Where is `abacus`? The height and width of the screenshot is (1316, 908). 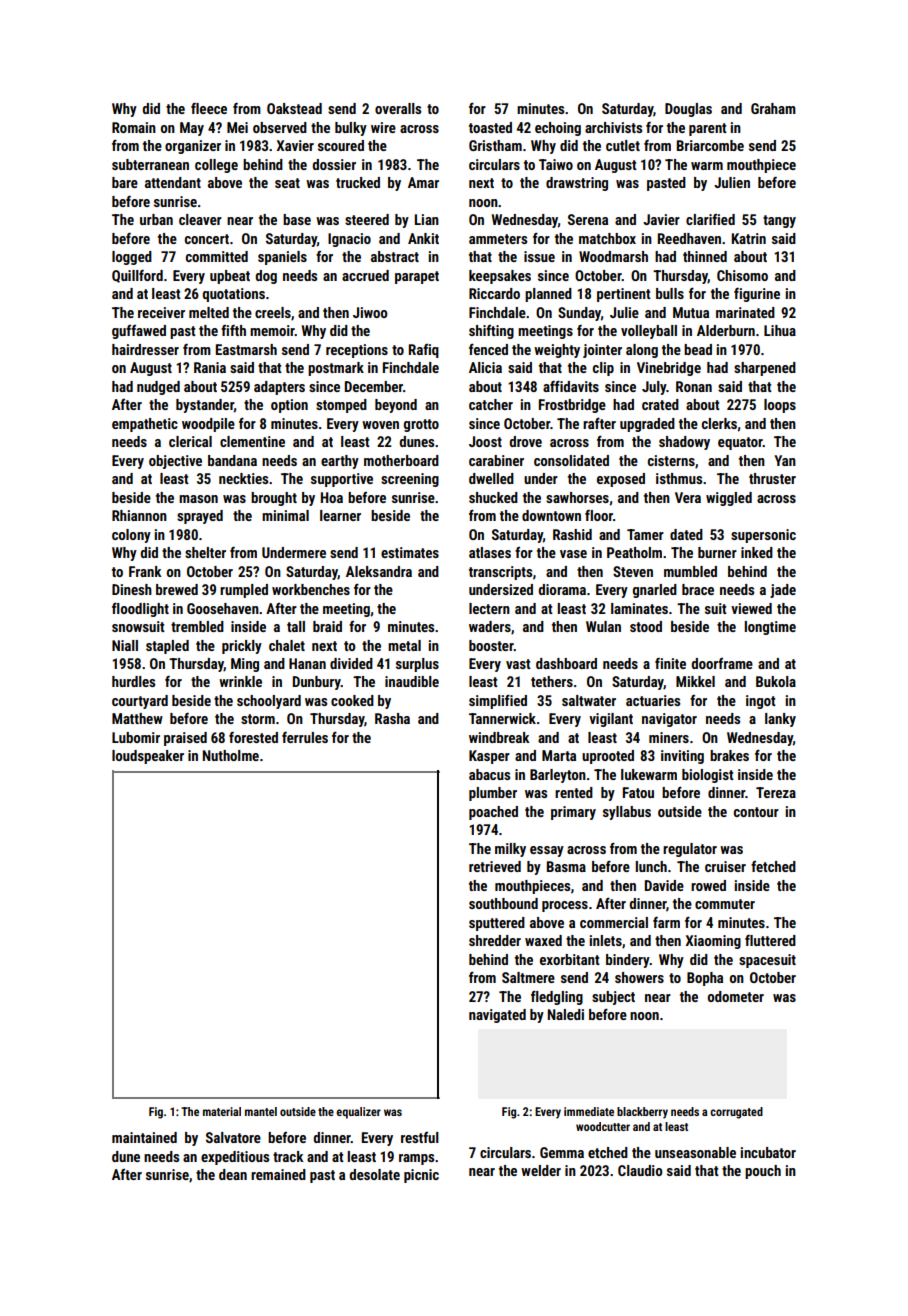
abacus is located at coordinates (489, 774).
